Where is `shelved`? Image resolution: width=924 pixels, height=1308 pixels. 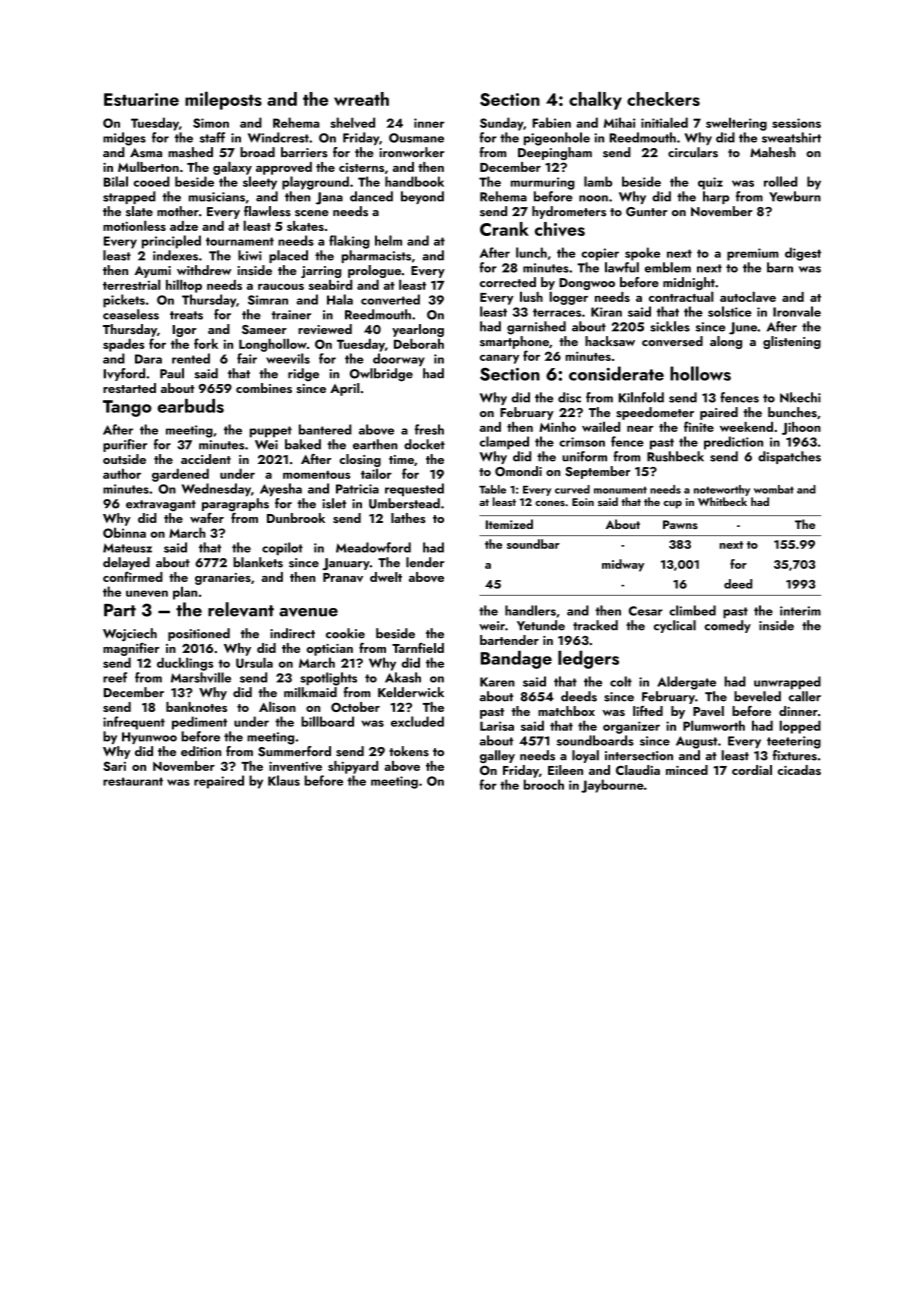 shelved is located at coordinates (352, 122).
